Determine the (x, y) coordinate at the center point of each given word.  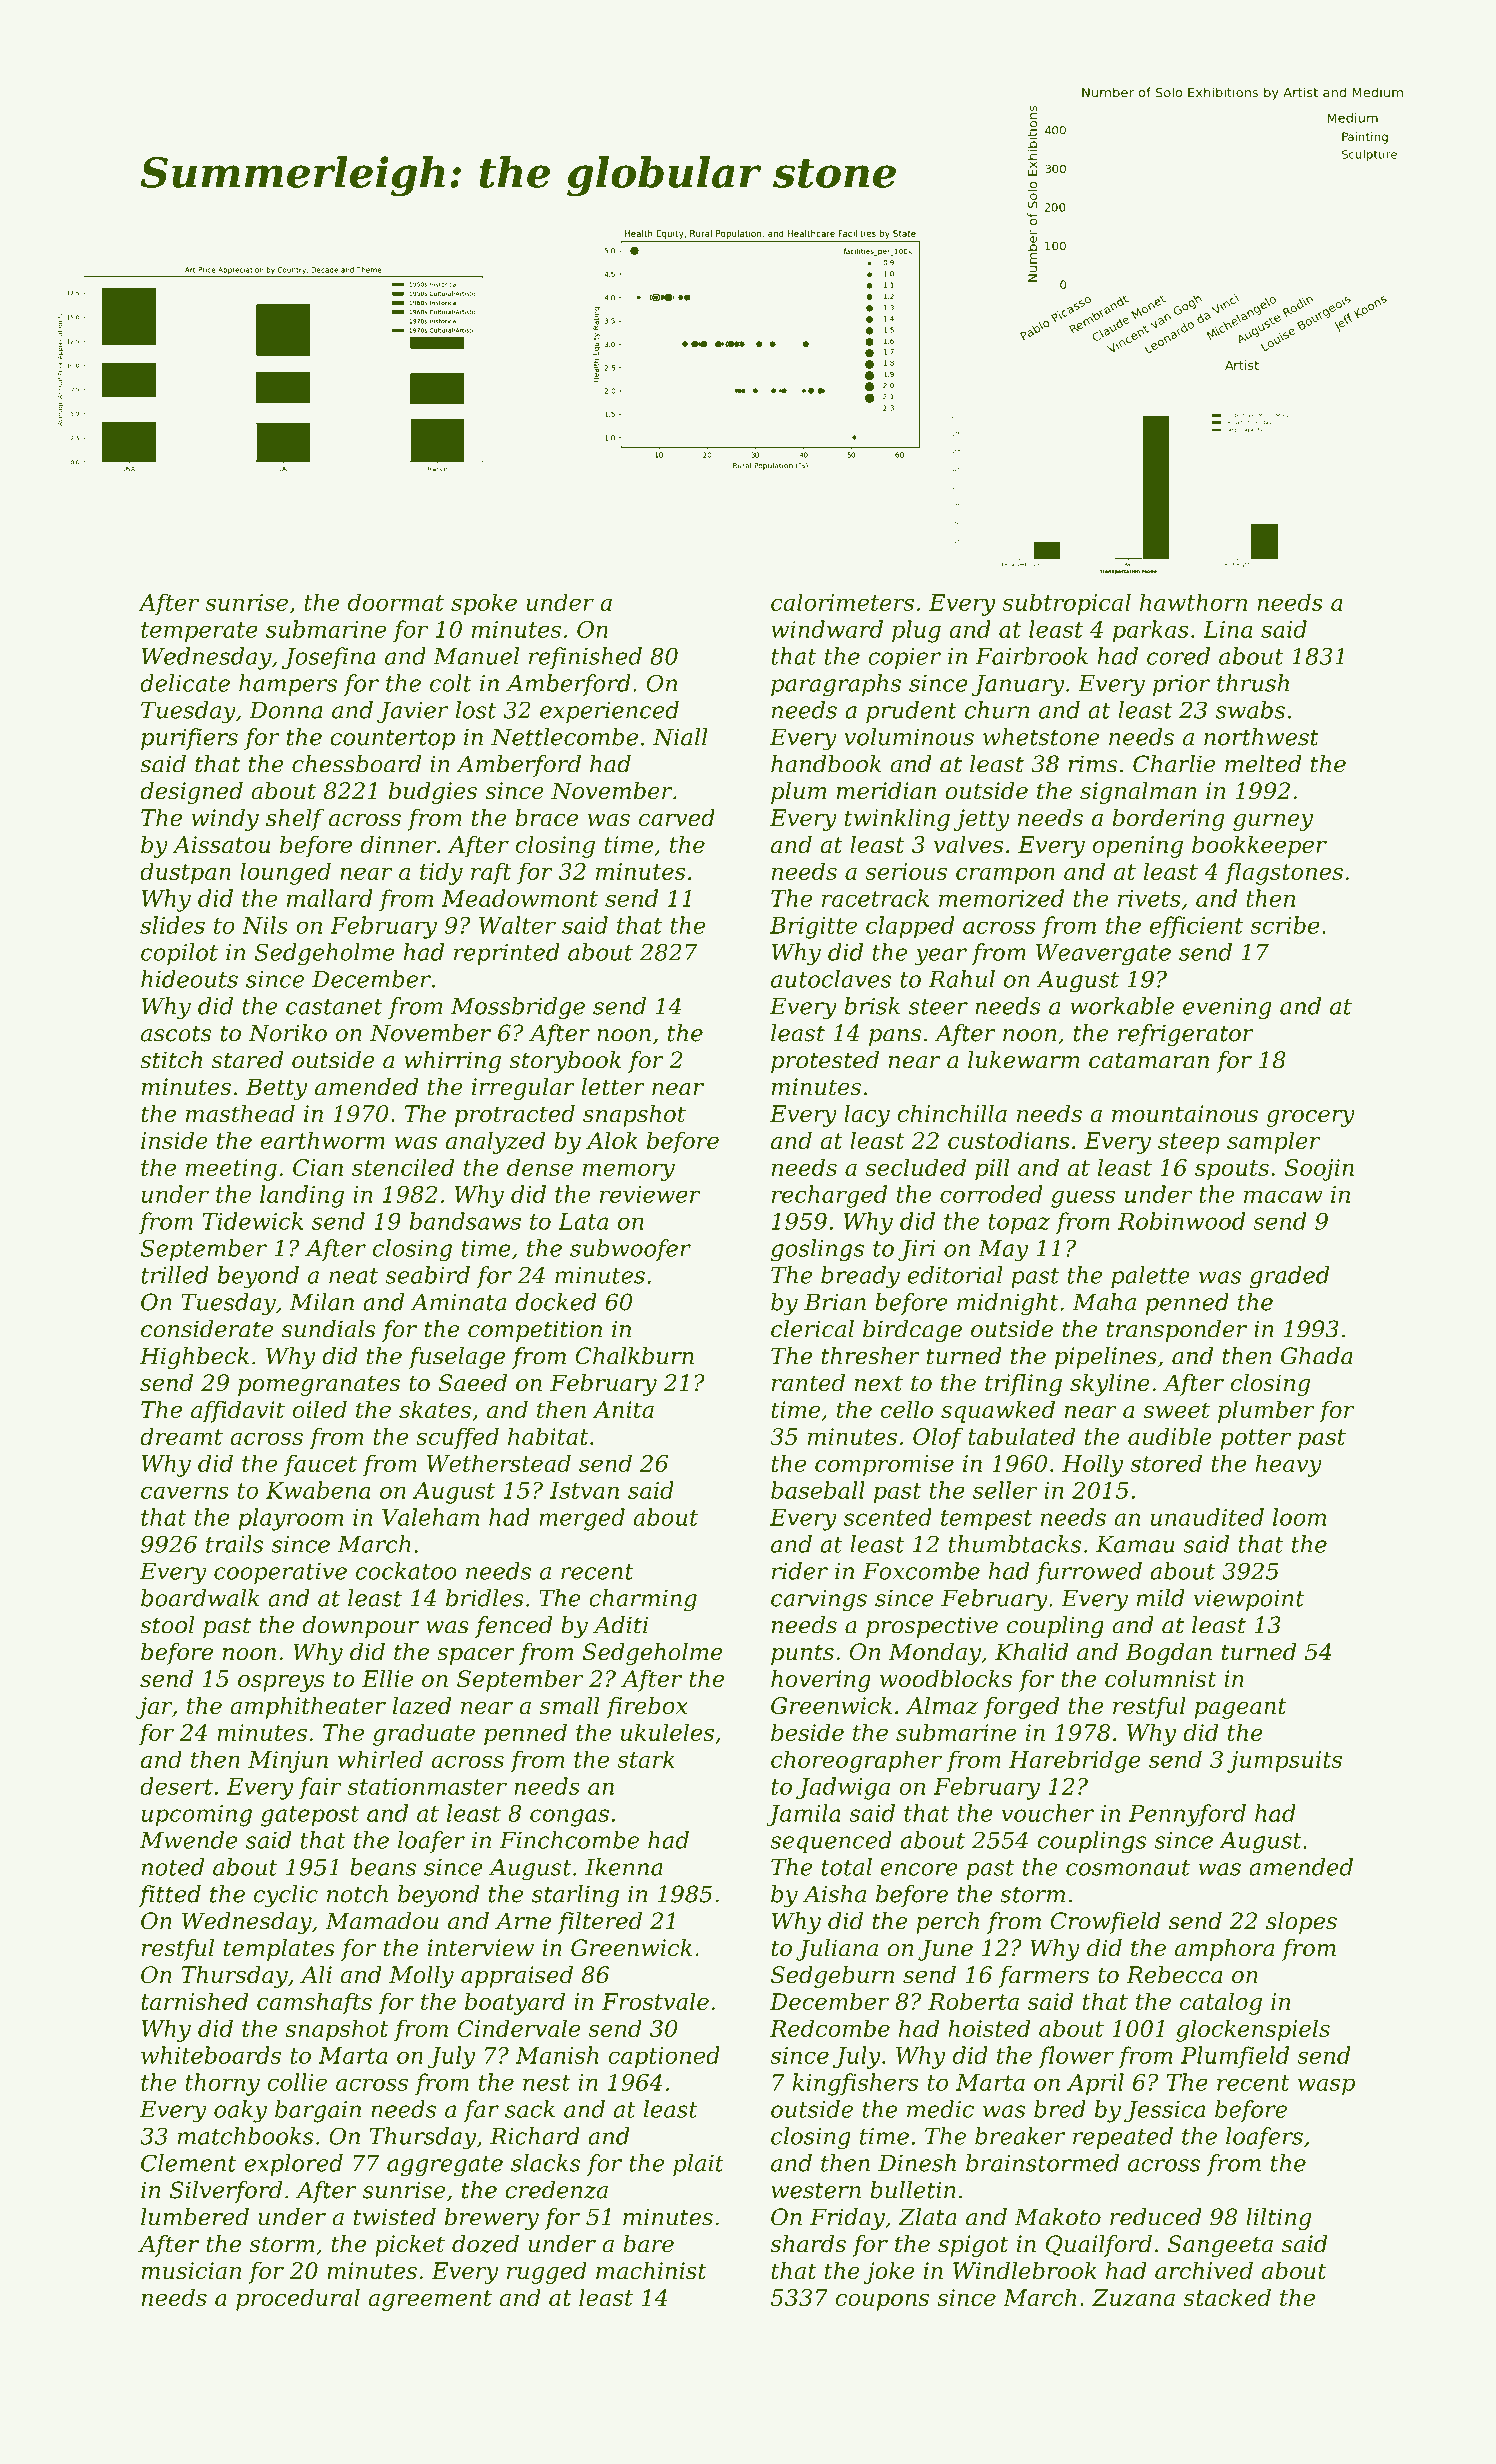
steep (1188, 1143)
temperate (199, 632)
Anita (623, 1409)
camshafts (314, 2003)
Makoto (1057, 2217)
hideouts (189, 979)
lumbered (195, 2217)
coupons (882, 2302)
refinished (585, 658)
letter (613, 1087)
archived (1204, 2270)
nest (546, 2083)
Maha (1104, 1302)
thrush (1253, 683)
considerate (207, 1329)
